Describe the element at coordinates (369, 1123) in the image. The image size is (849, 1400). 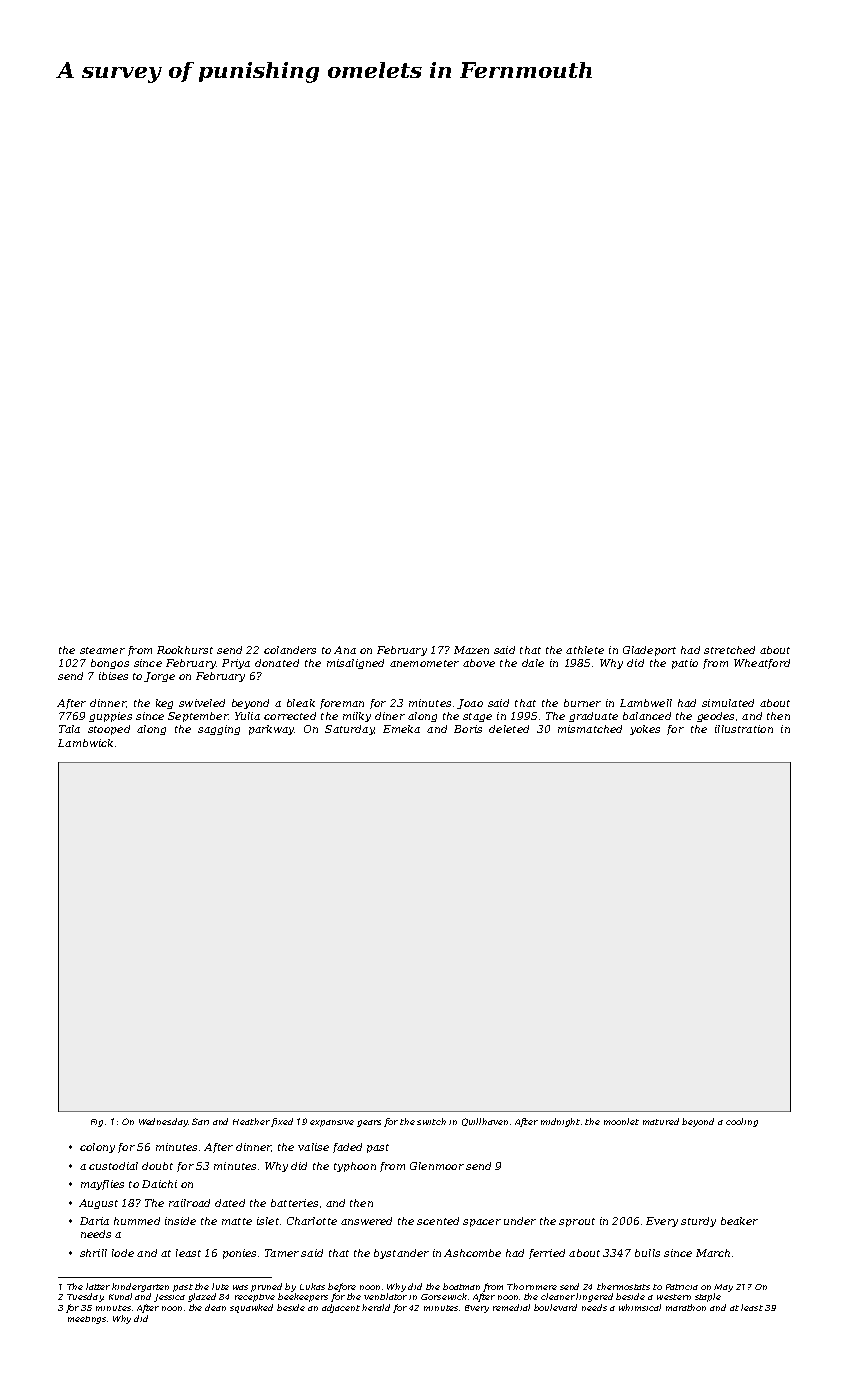
I see `gears` at that location.
